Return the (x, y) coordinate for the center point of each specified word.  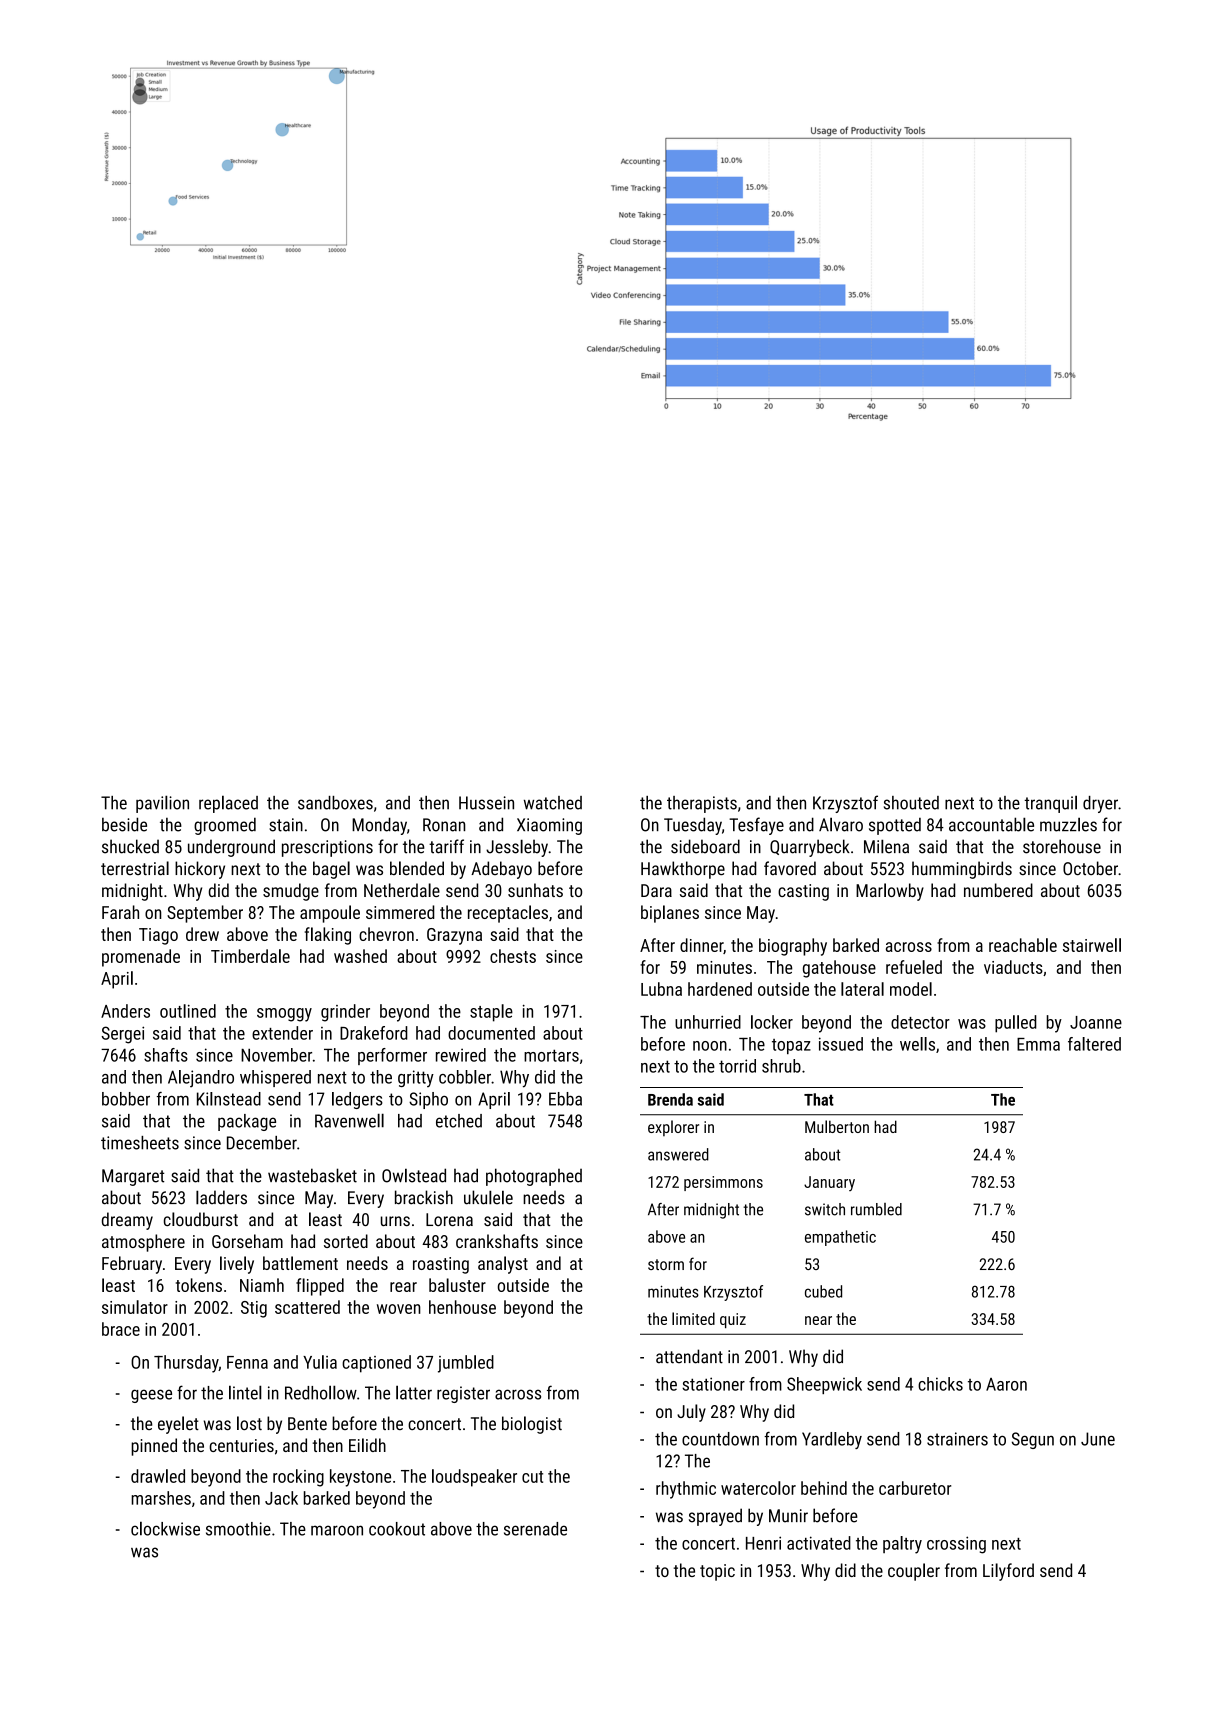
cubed (823, 1291)
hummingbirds (962, 870)
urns (395, 1221)
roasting (441, 1265)
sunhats (535, 890)
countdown (720, 1439)
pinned (154, 1447)
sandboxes (335, 803)
